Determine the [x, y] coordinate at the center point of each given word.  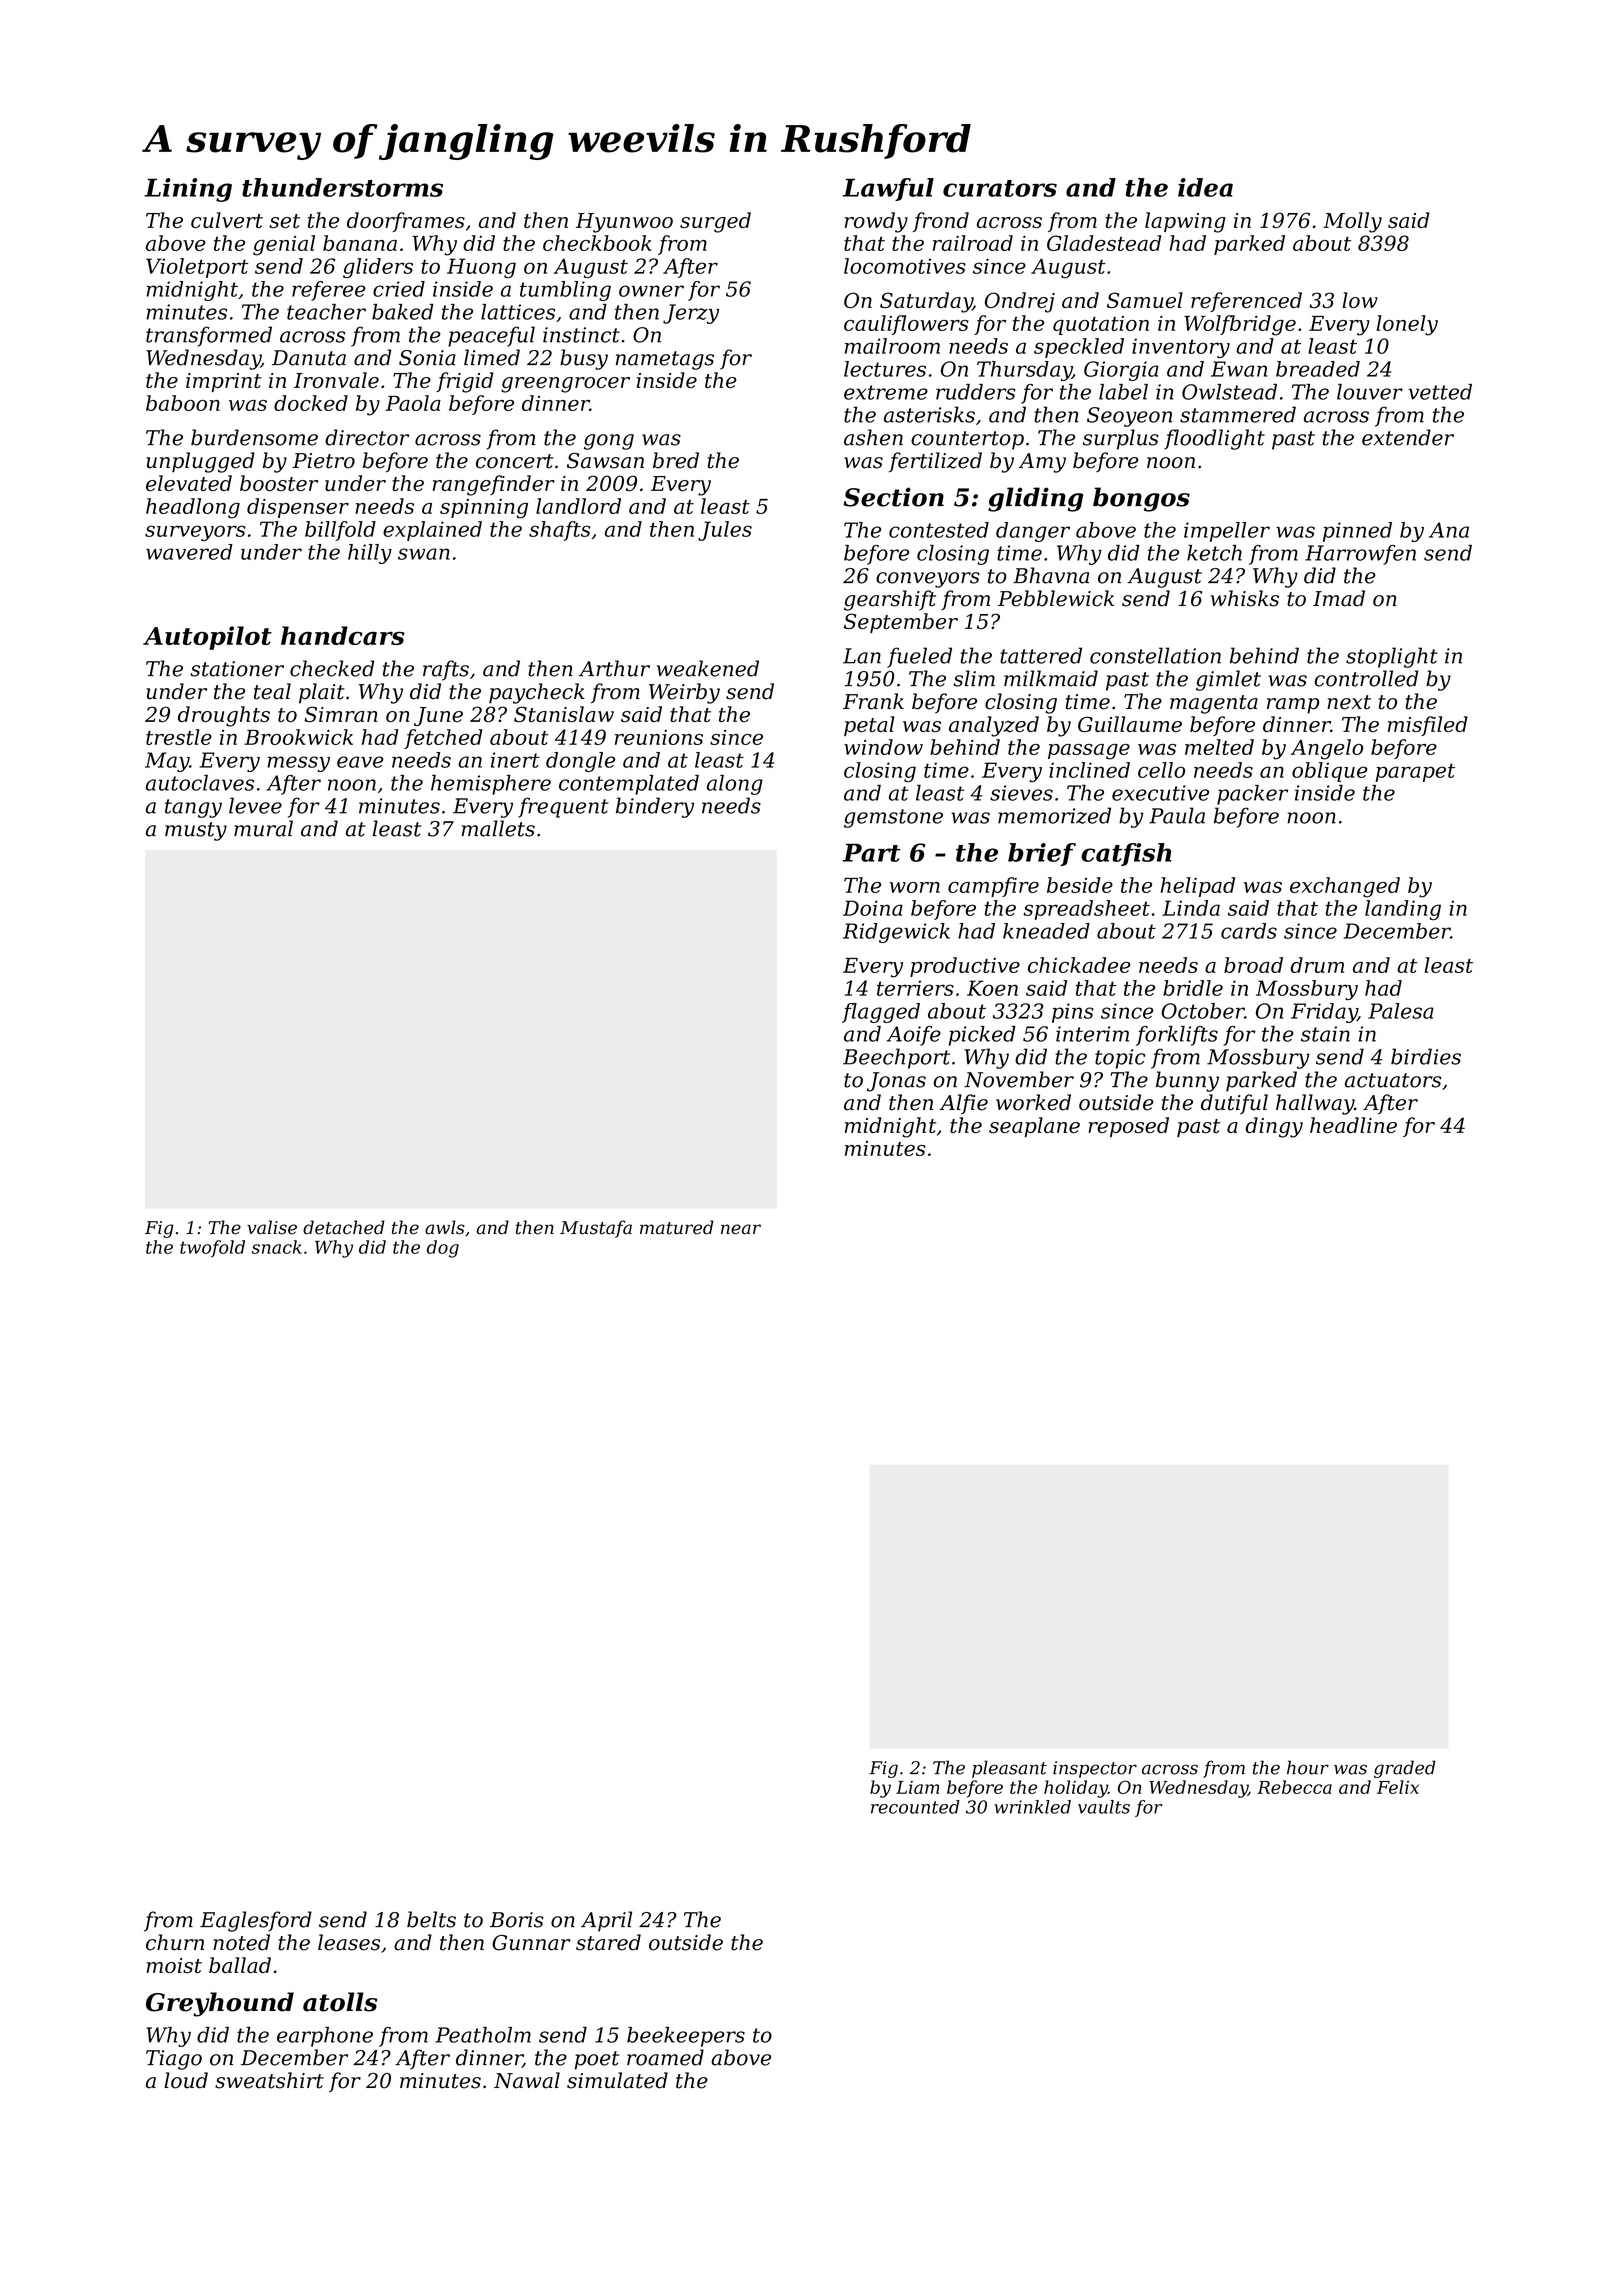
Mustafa [596, 1229]
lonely [1407, 325]
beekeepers [686, 2037]
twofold [212, 1249]
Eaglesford [256, 1921]
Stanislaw [564, 714]
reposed [1128, 1127]
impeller [1227, 532]
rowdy [876, 222]
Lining [188, 190]
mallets [498, 828]
